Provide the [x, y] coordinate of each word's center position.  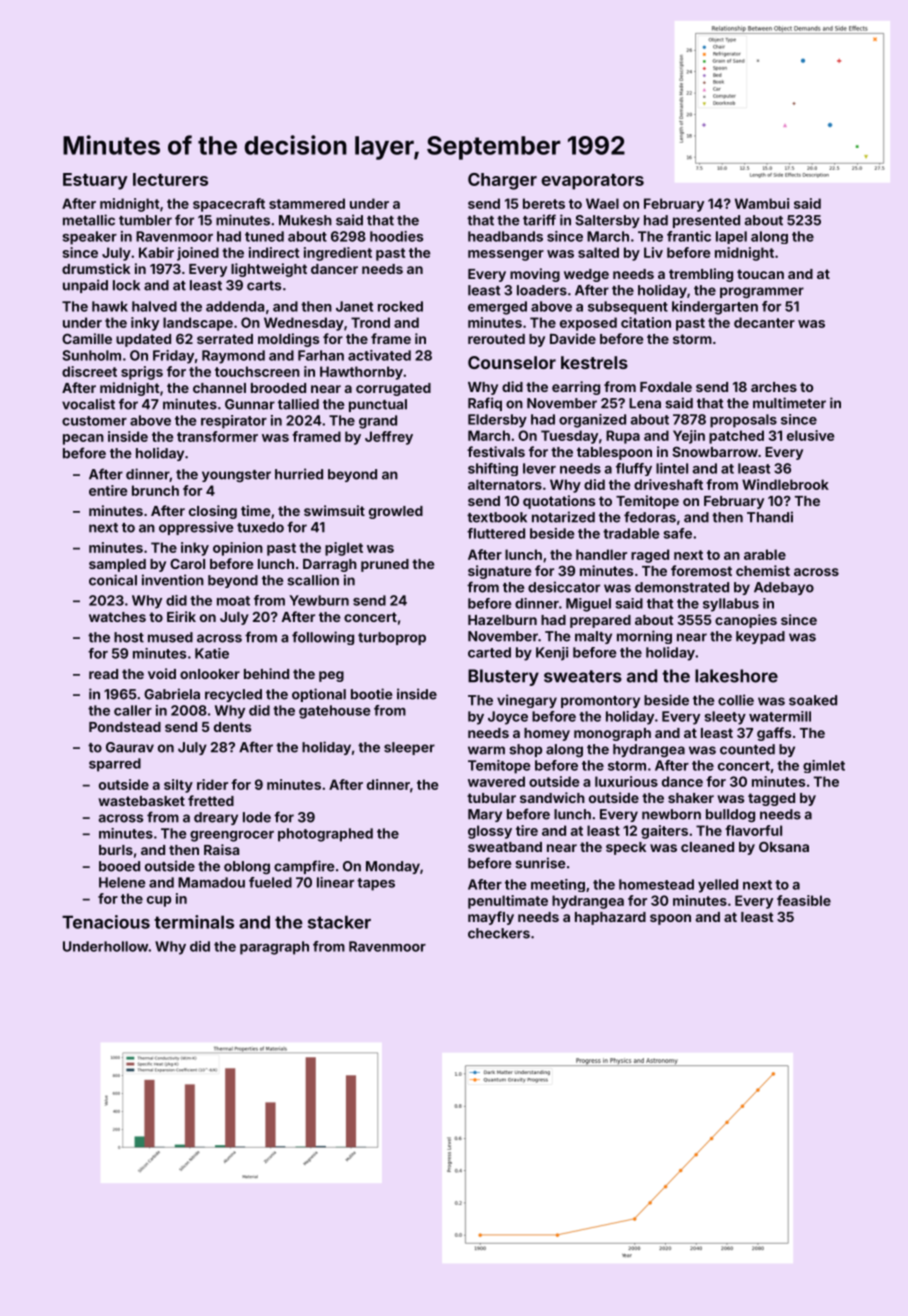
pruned [385, 565]
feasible [804, 900]
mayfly [491, 918]
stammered [307, 203]
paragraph [274, 948]
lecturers [170, 179]
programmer [762, 292]
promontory [600, 702]
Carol [187, 564]
